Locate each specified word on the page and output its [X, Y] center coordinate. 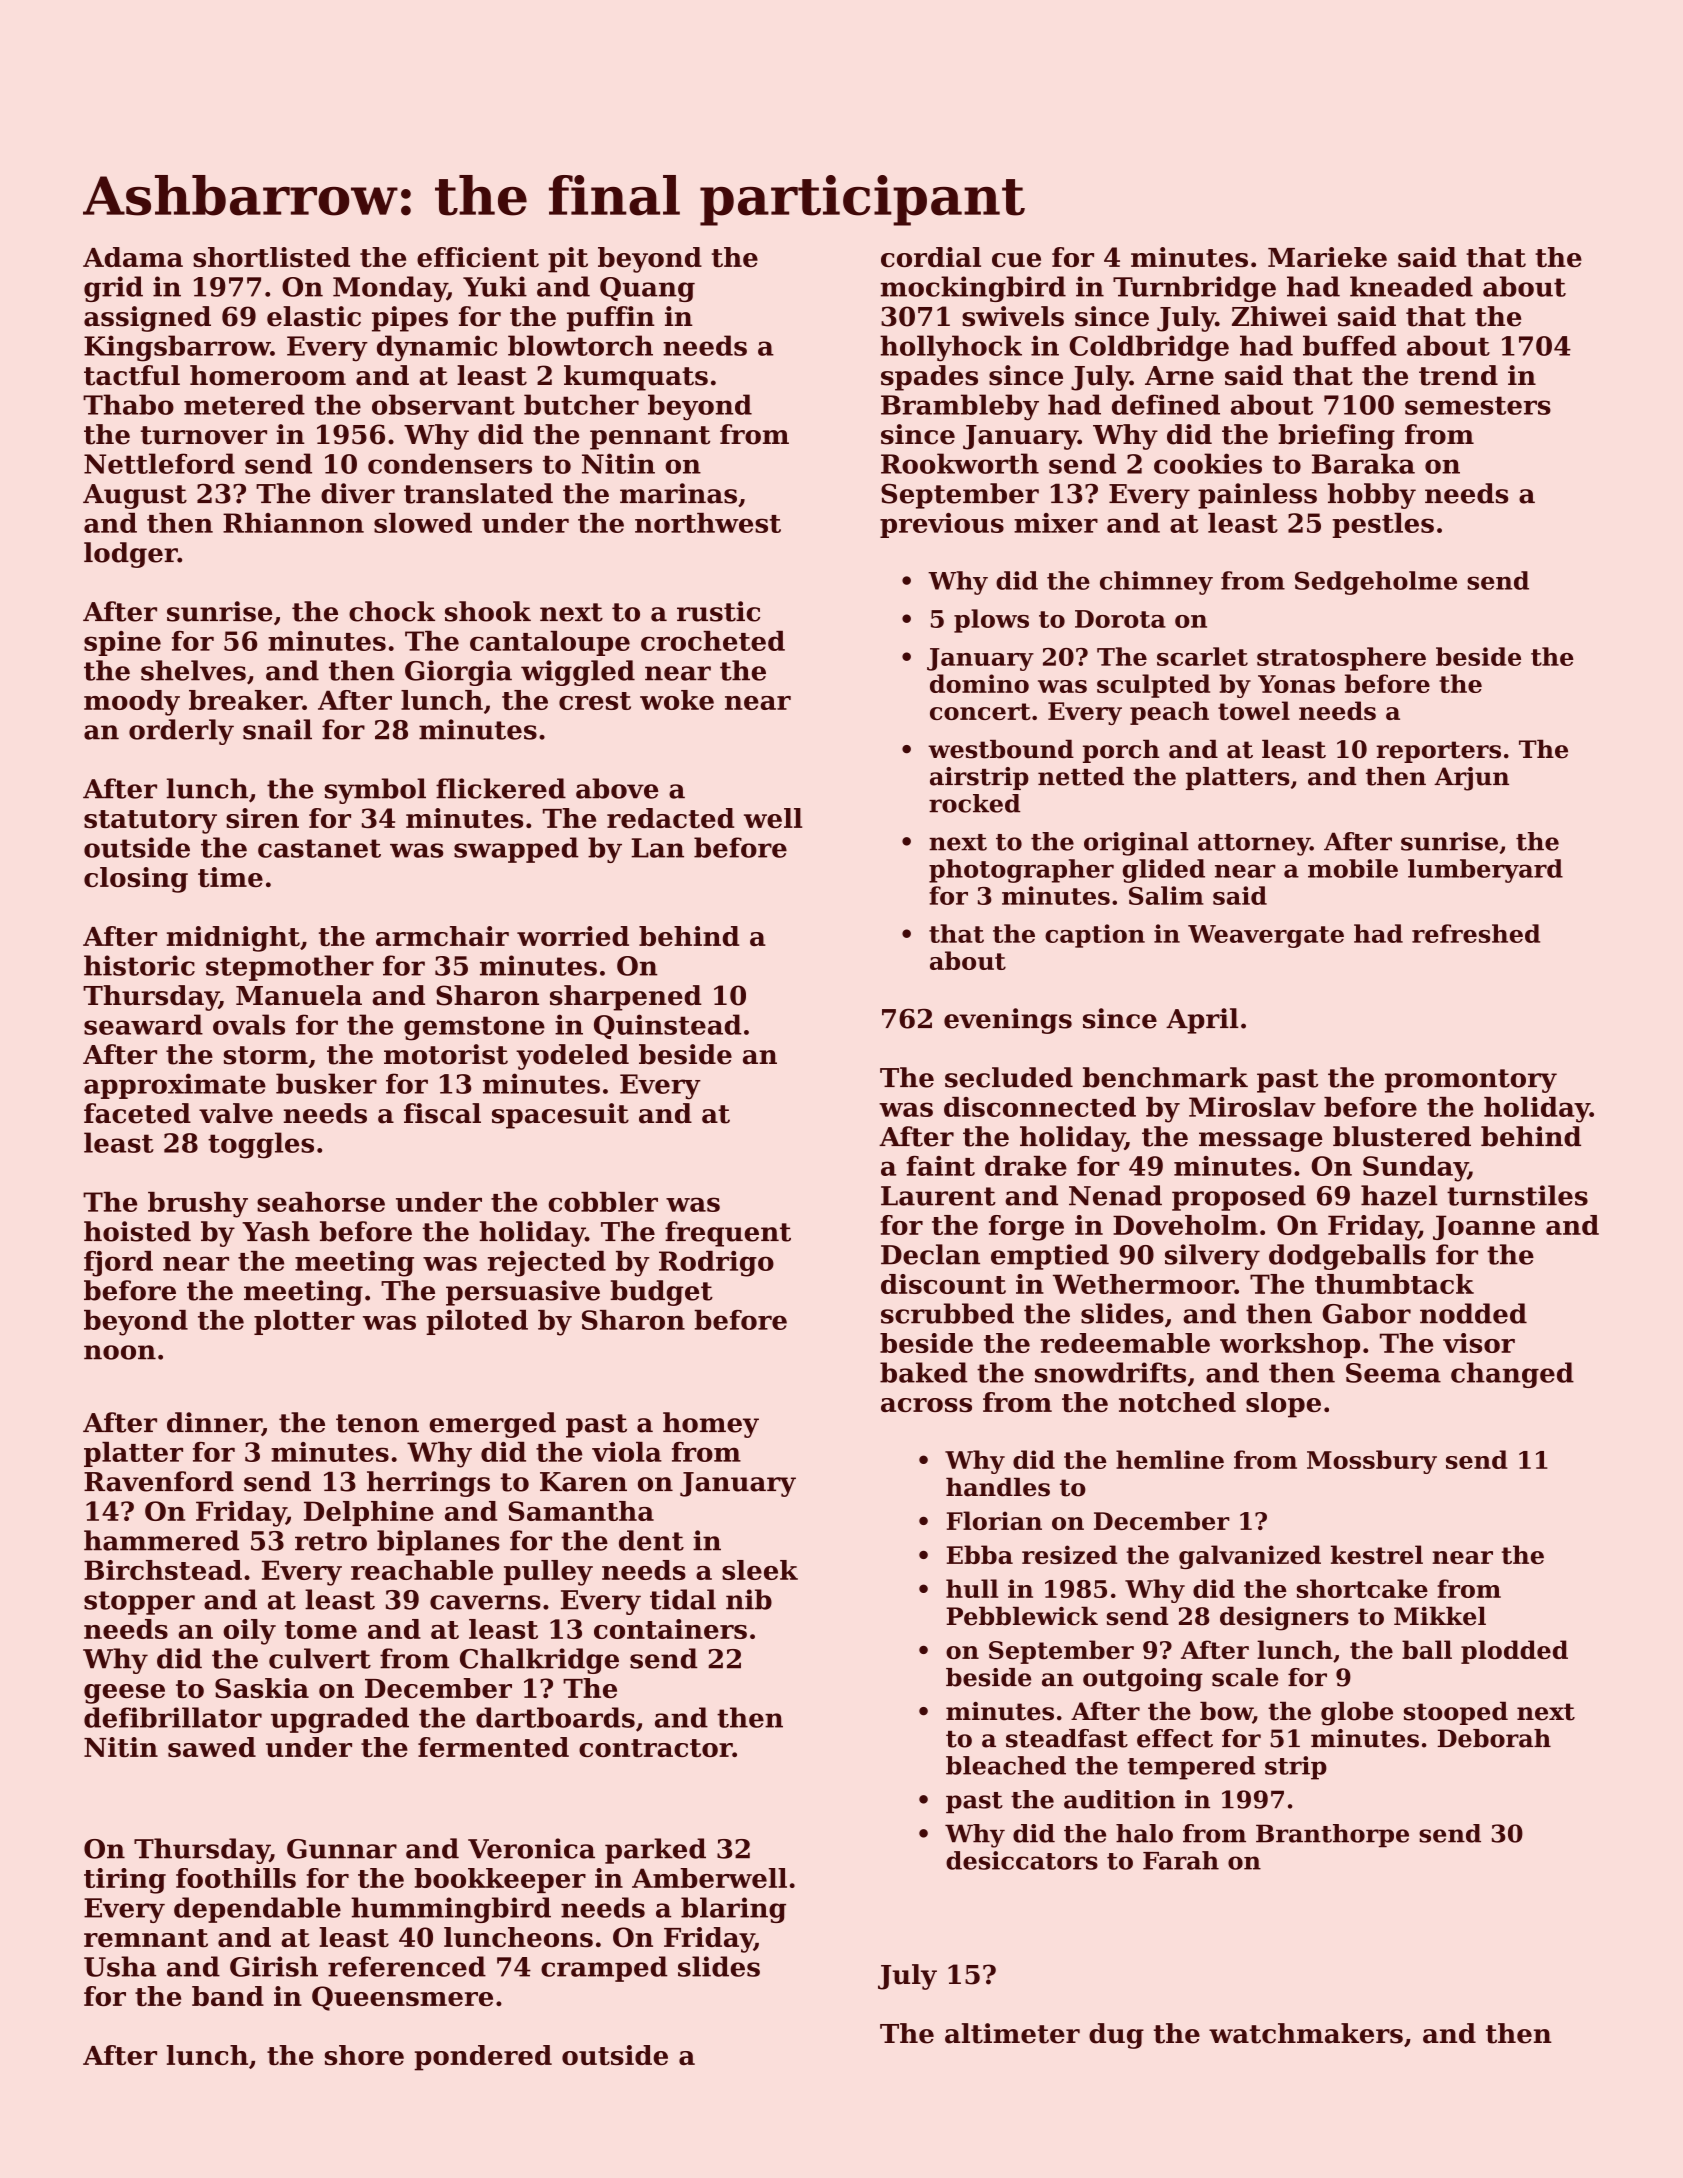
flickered [501, 788]
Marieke [1327, 257]
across [926, 1405]
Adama [133, 257]
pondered [483, 2058]
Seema [1393, 1373]
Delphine [369, 1513]
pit [568, 260]
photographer [1021, 871]
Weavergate [1266, 936]
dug [1116, 2036]
